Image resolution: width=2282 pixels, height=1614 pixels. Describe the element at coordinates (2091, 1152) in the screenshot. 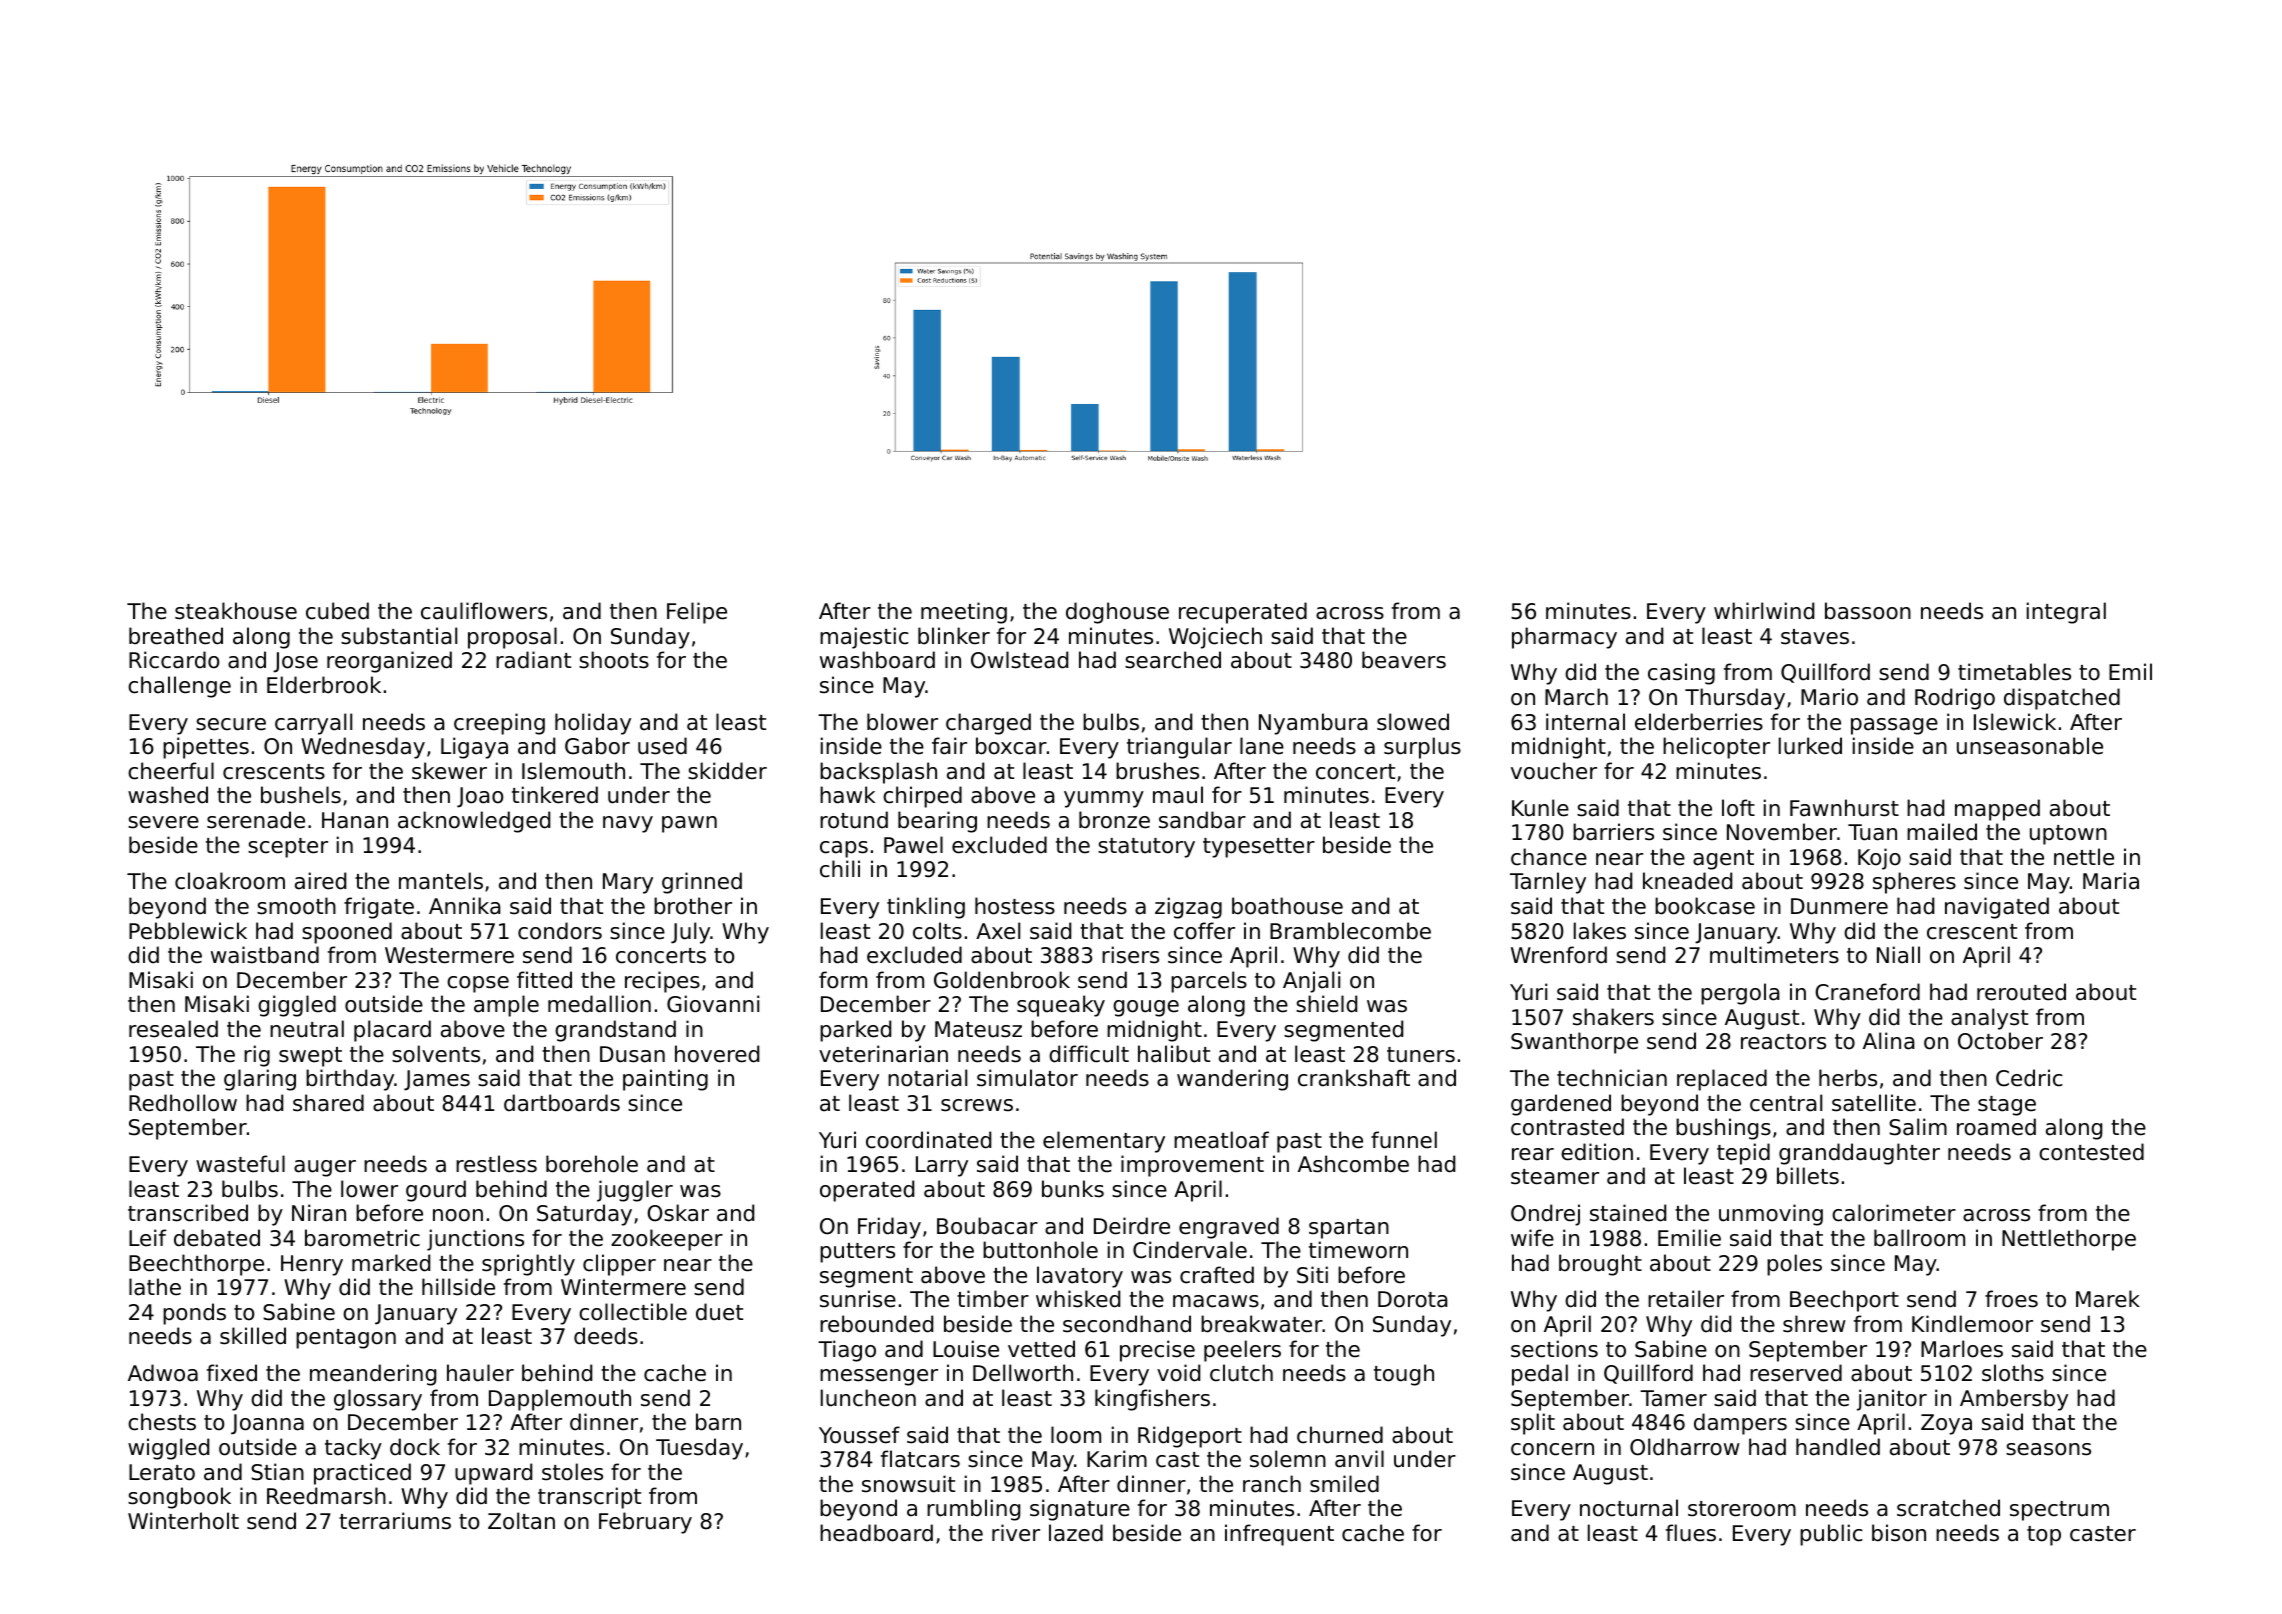

I see `contested` at that location.
